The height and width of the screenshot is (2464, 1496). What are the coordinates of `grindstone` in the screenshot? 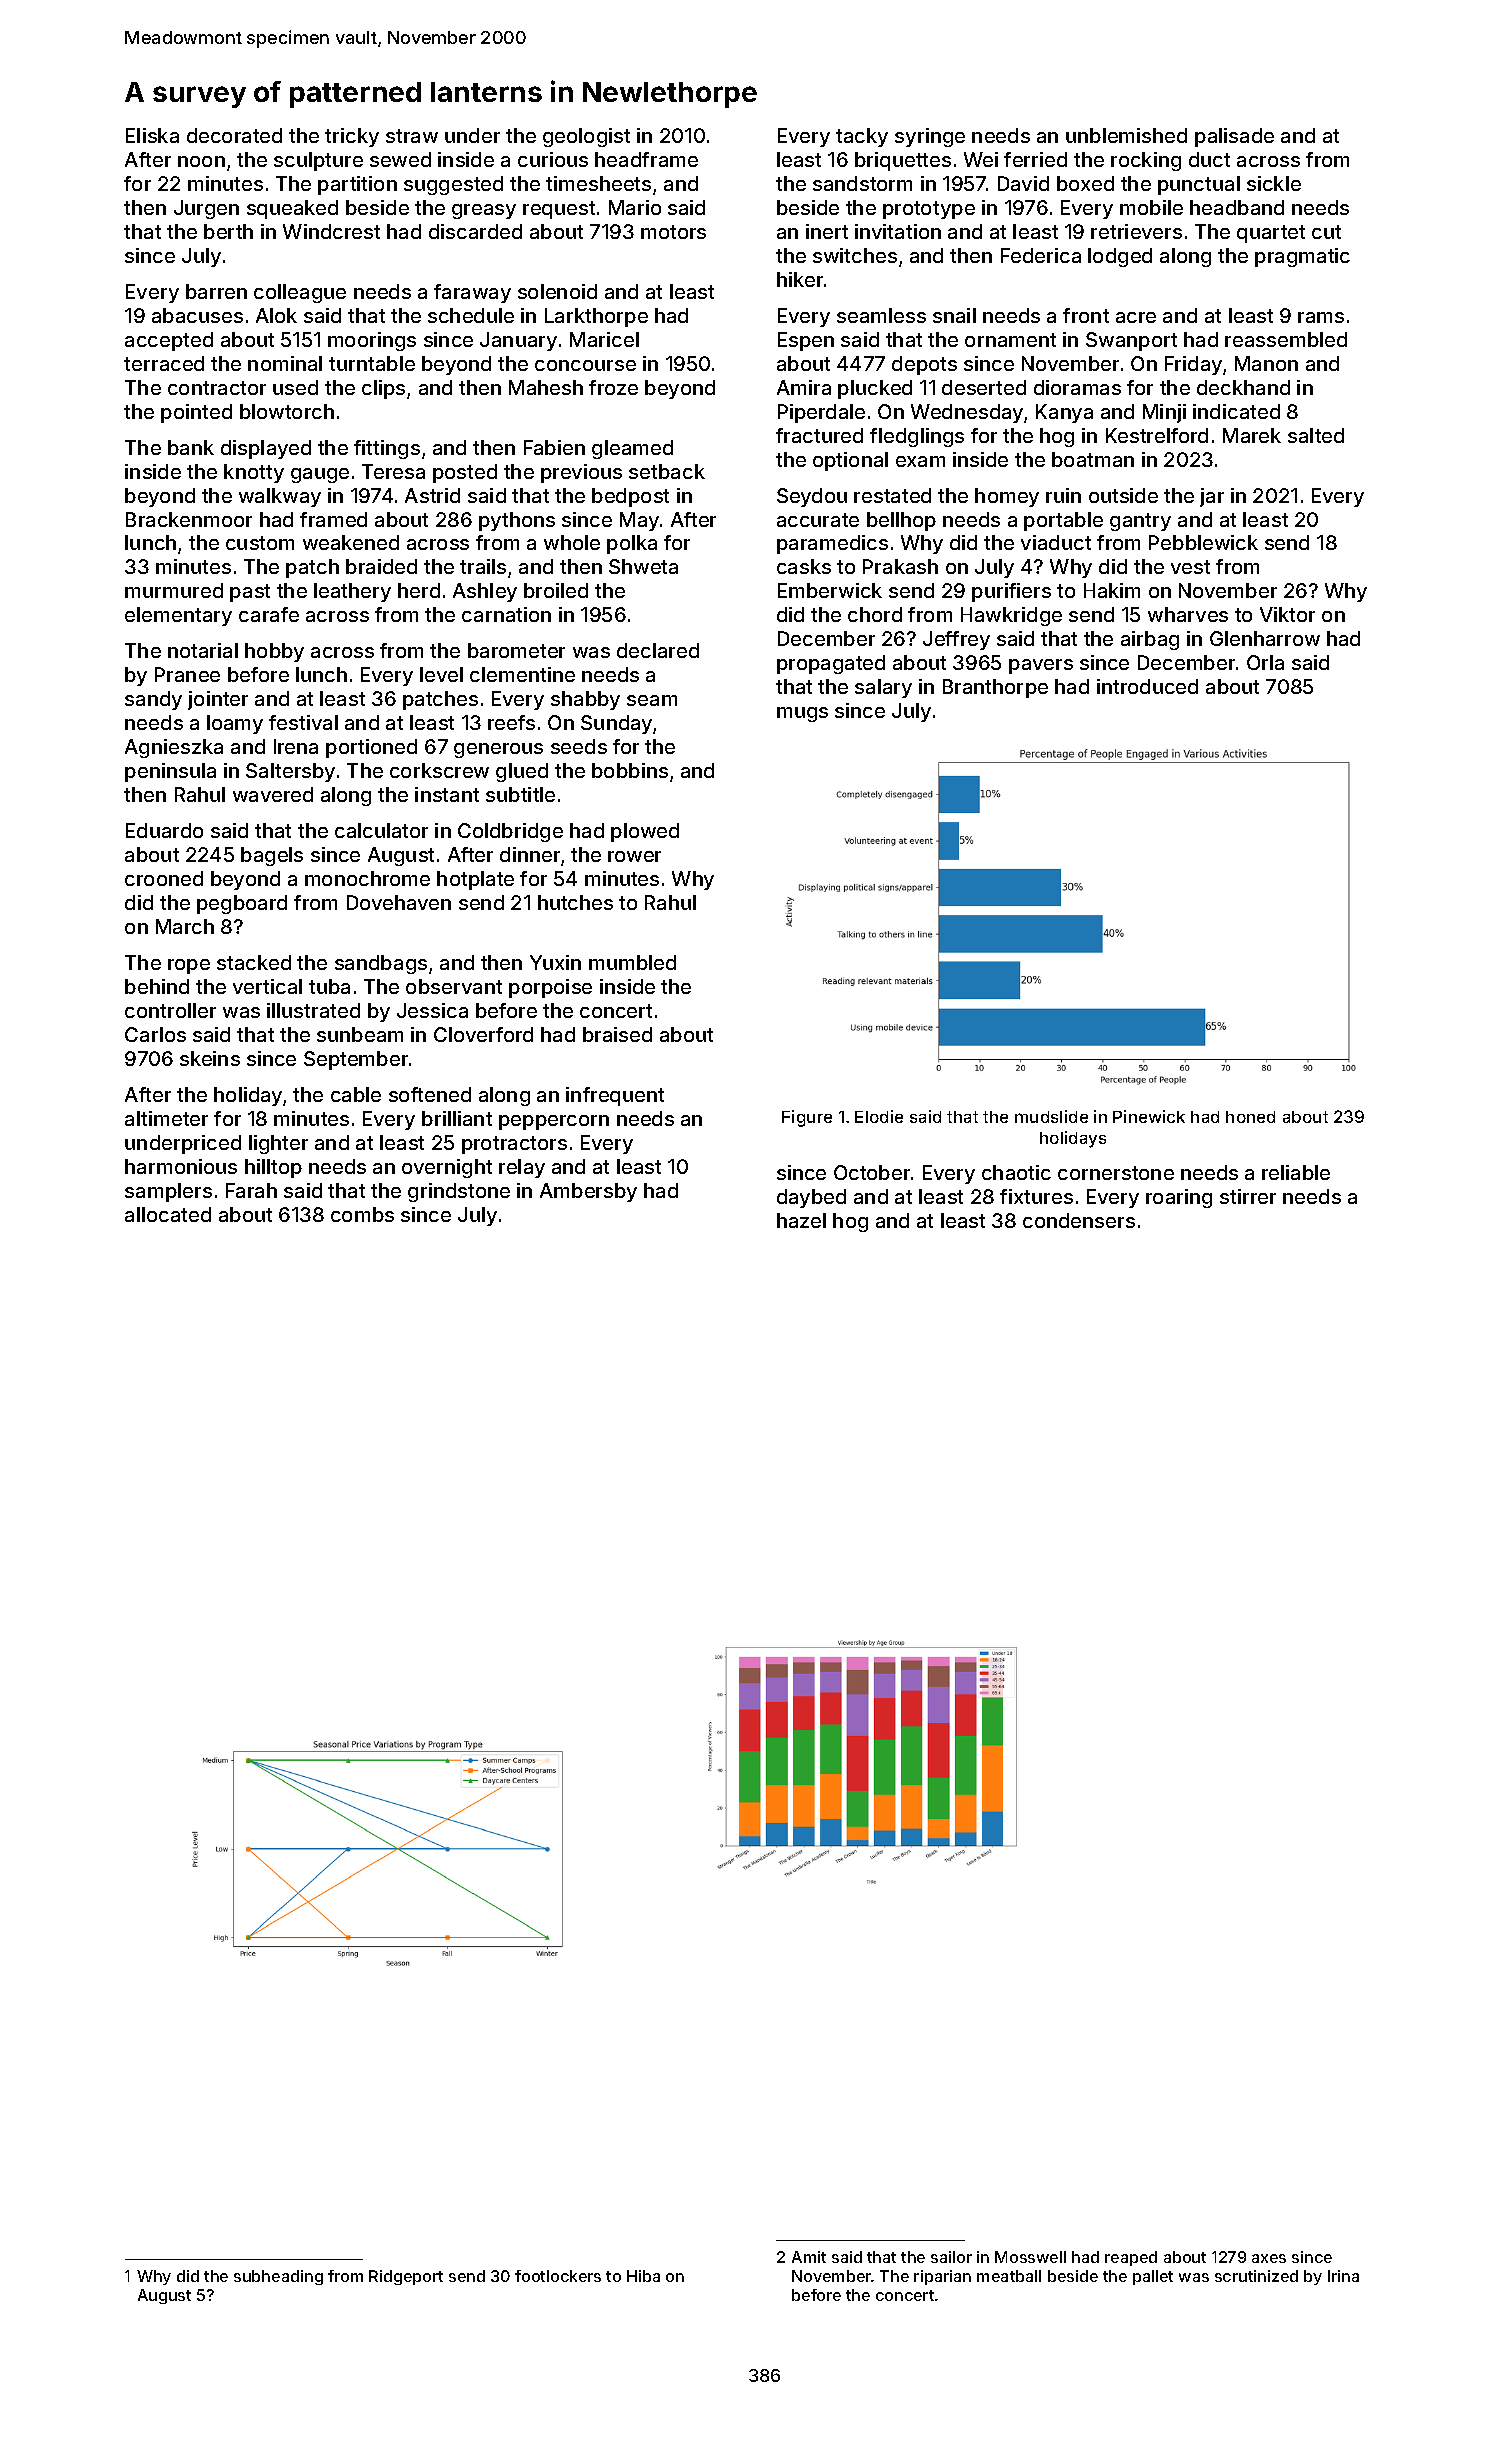 It's located at (459, 1192).
